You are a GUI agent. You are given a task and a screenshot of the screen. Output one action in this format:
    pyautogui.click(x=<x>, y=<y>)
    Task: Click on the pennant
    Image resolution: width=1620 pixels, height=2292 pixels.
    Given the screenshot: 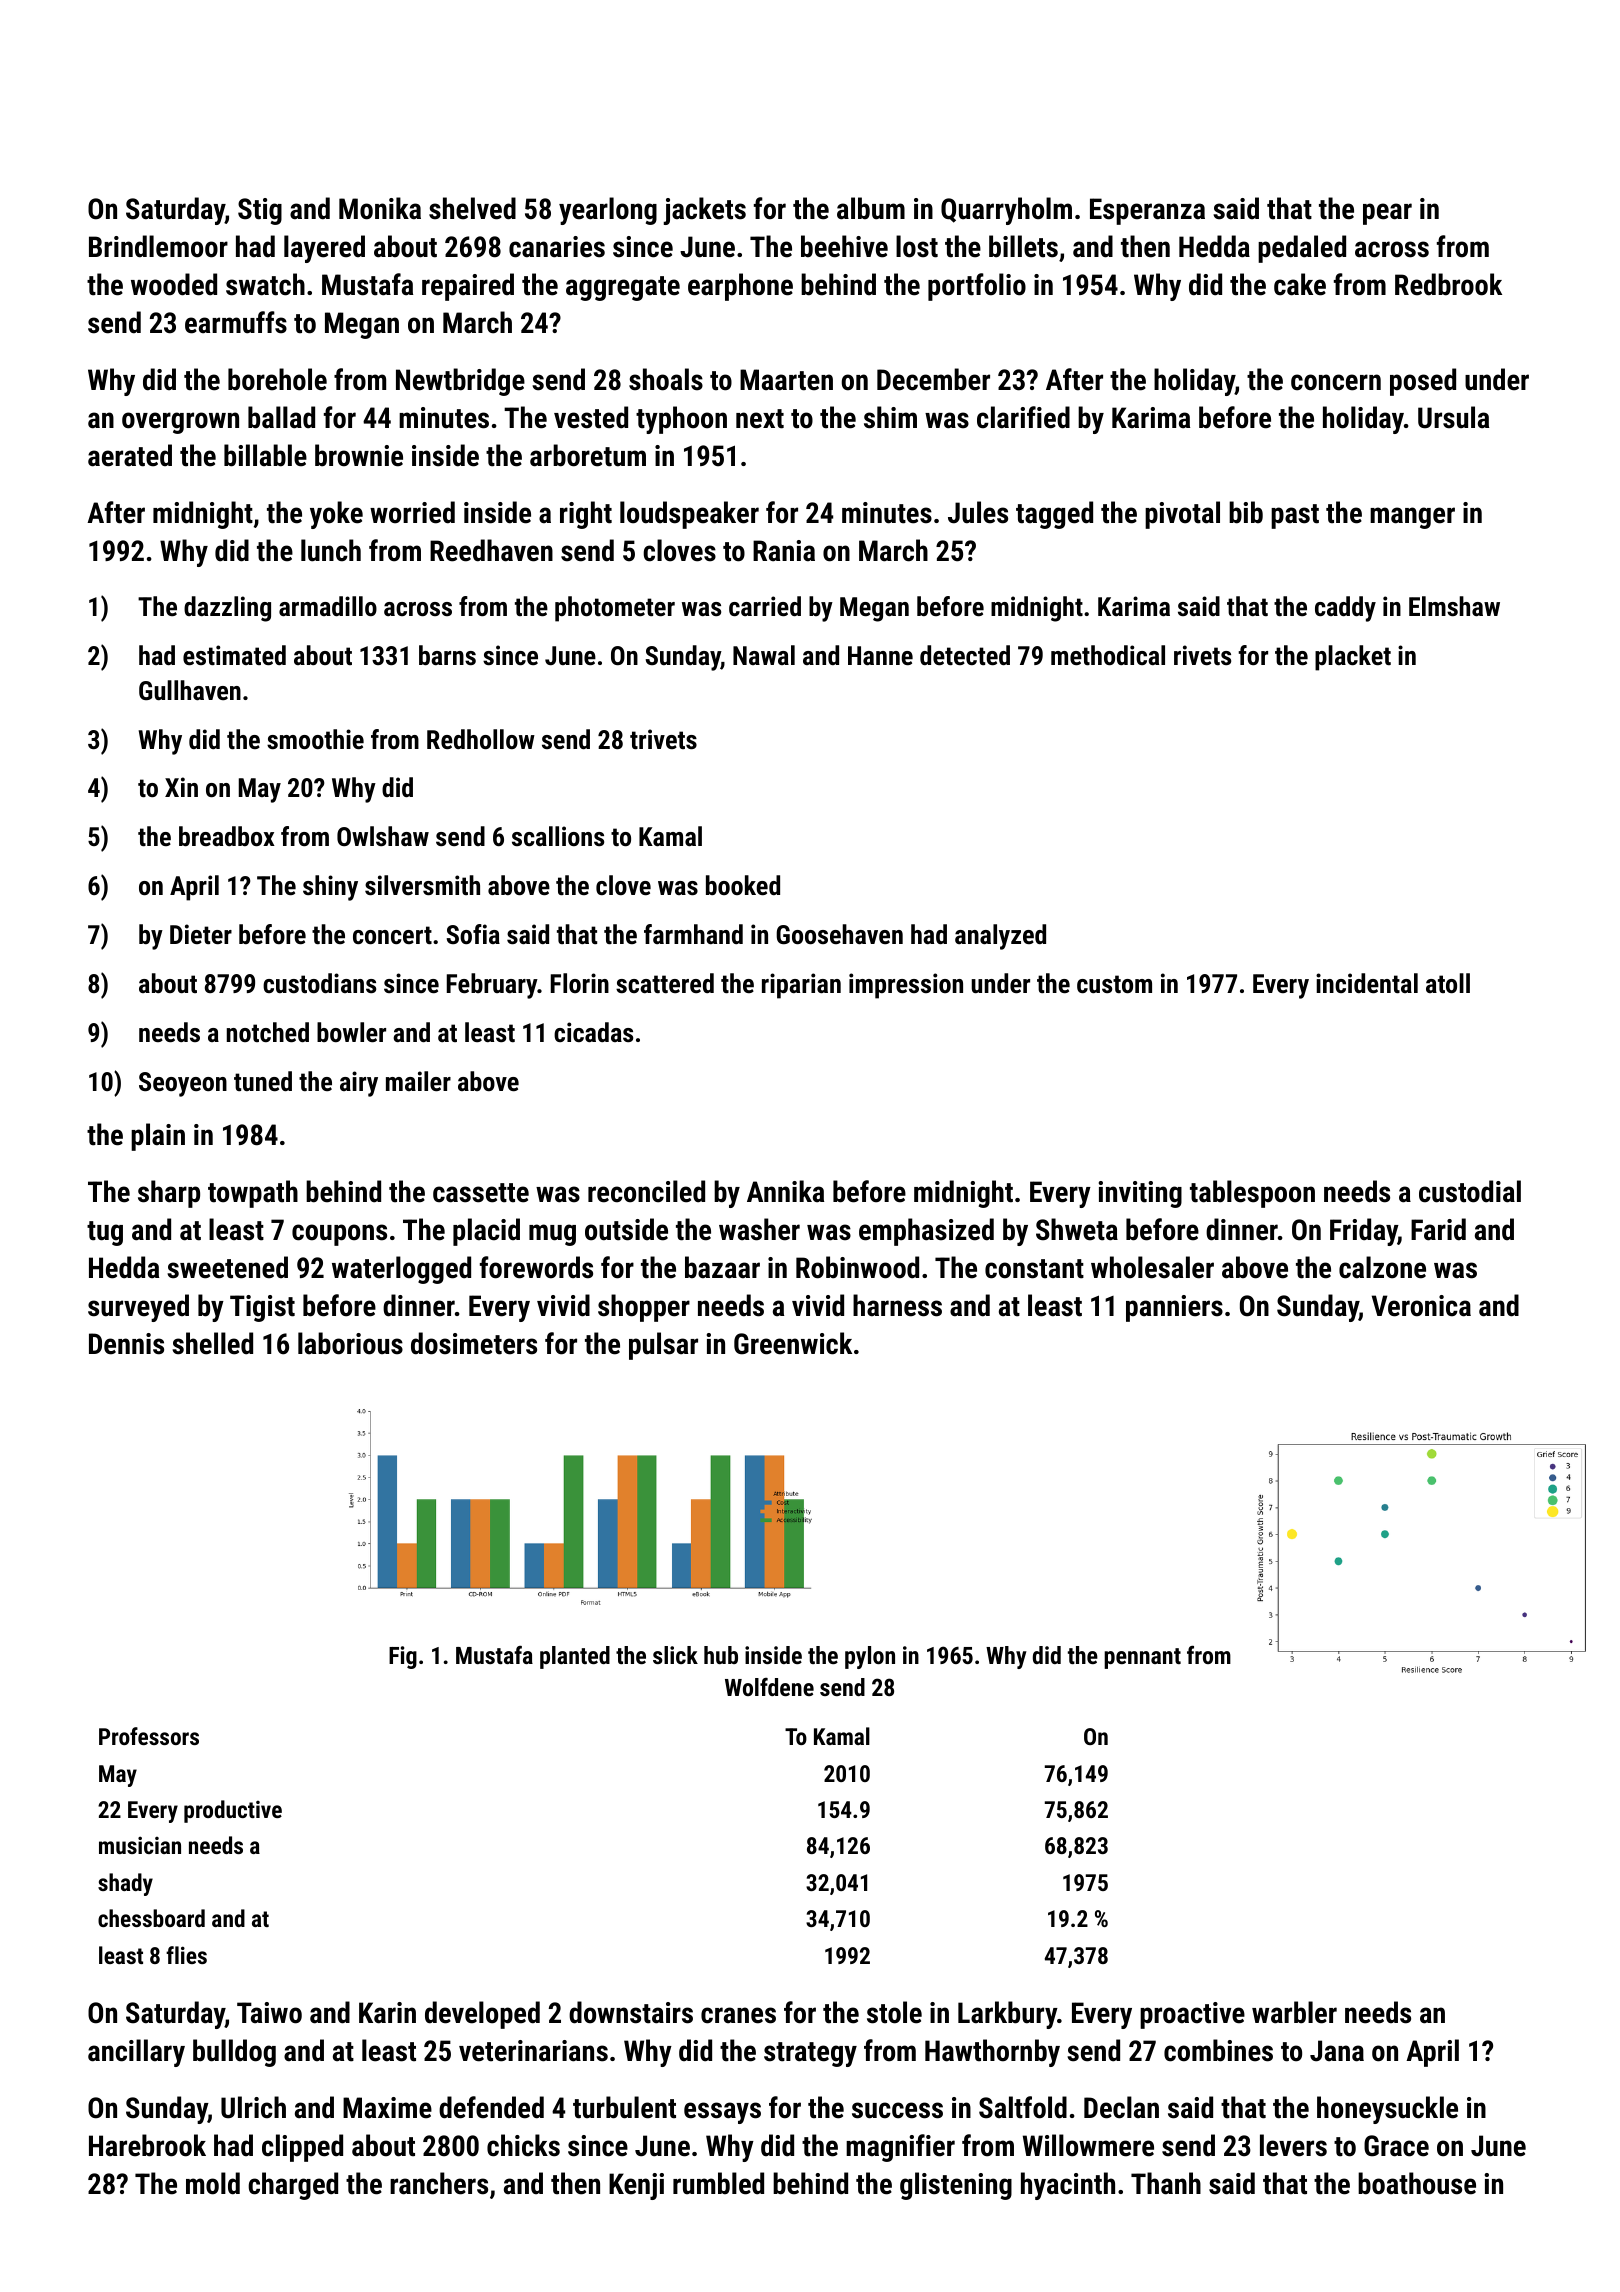 What is the action you would take?
    pyautogui.click(x=1142, y=1658)
